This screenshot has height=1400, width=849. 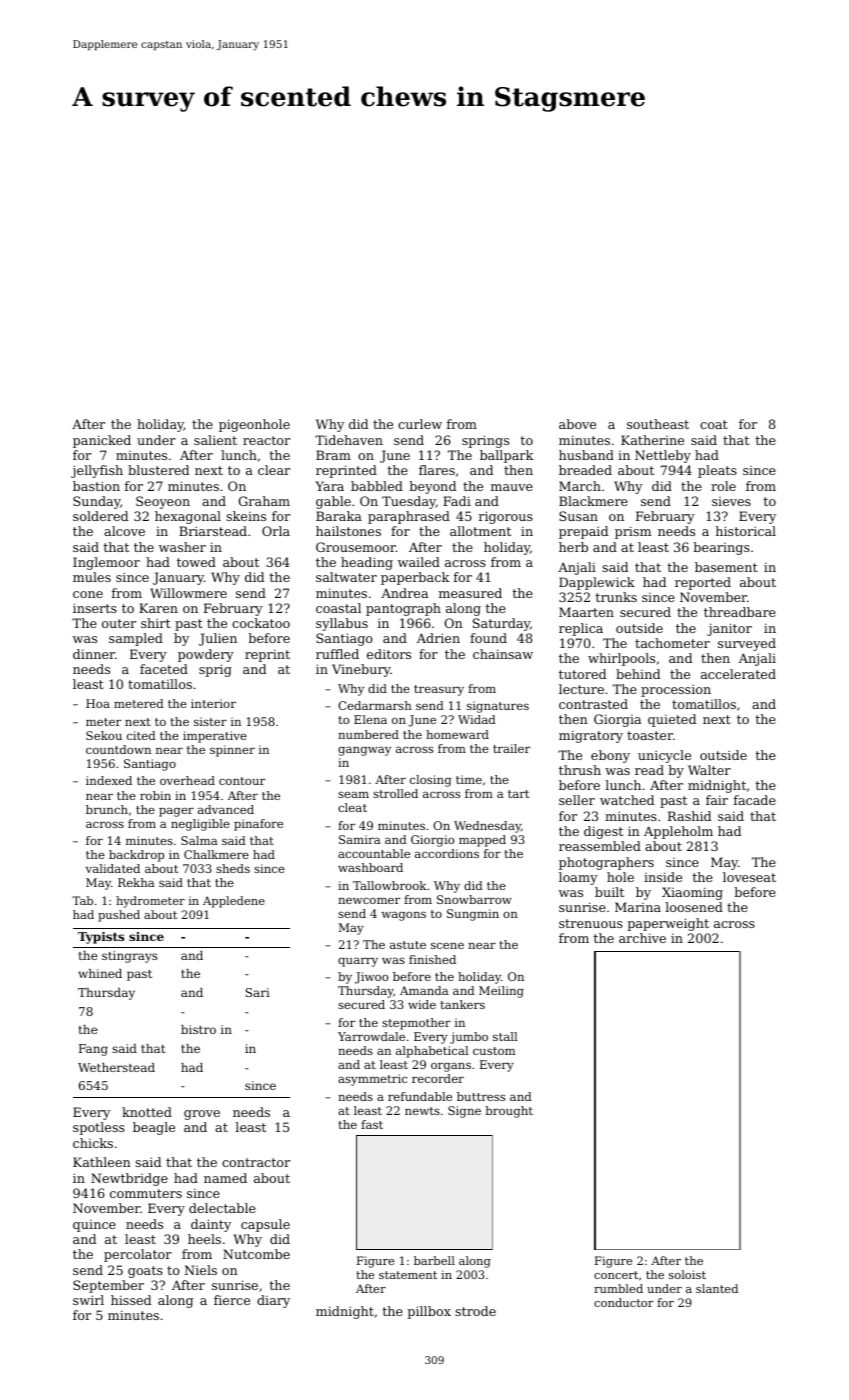 I want to click on Yarrowdale, so click(x=371, y=1036).
